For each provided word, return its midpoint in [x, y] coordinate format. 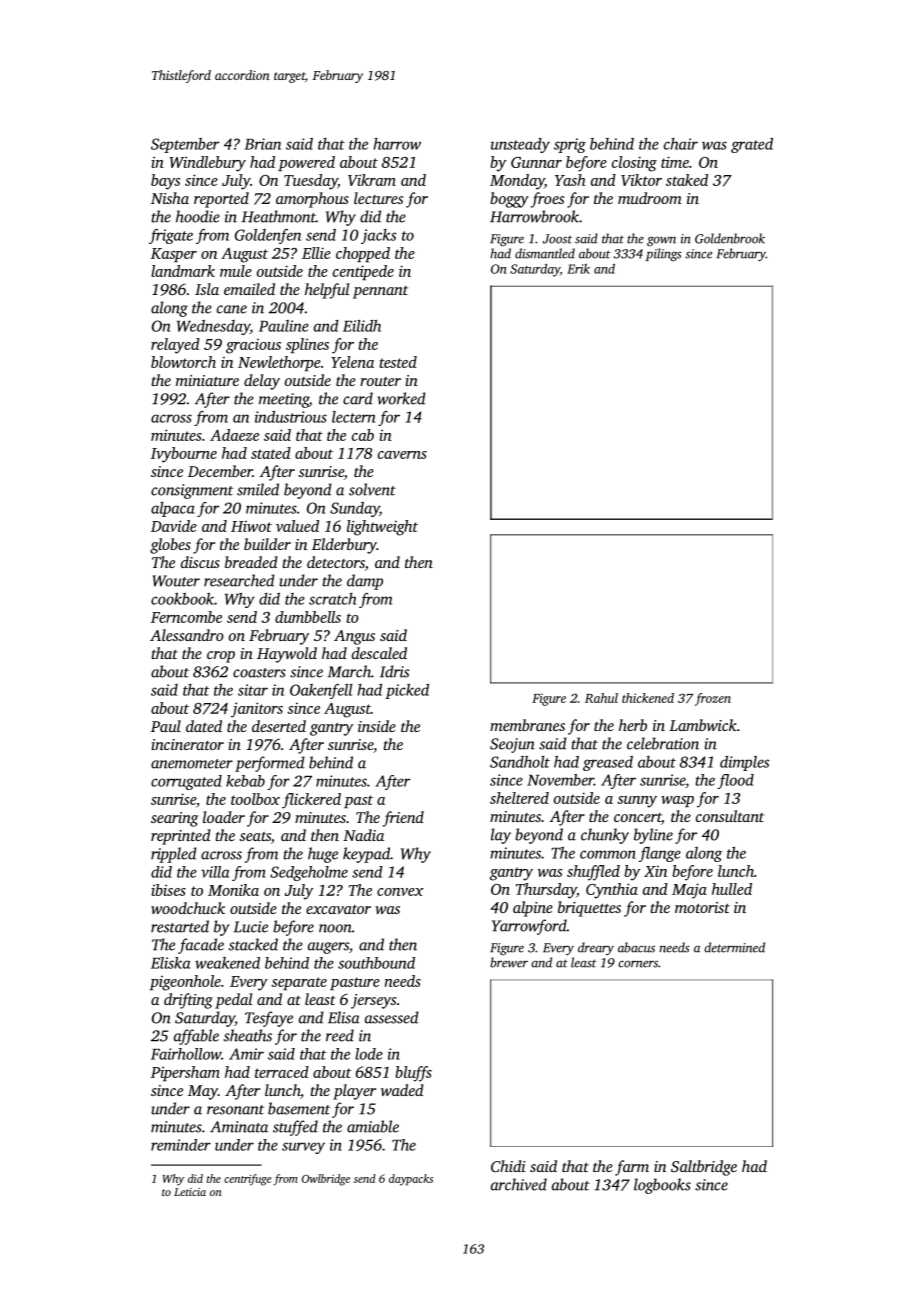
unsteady [520, 145]
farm [632, 1168]
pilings [664, 254]
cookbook [182, 599]
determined [734, 947]
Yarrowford [529, 927]
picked [407, 691]
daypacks [411, 1180]
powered [306, 163]
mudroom [650, 198]
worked [401, 398]
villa [215, 872]
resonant [235, 1110]
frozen [713, 699]
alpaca [173, 509]
